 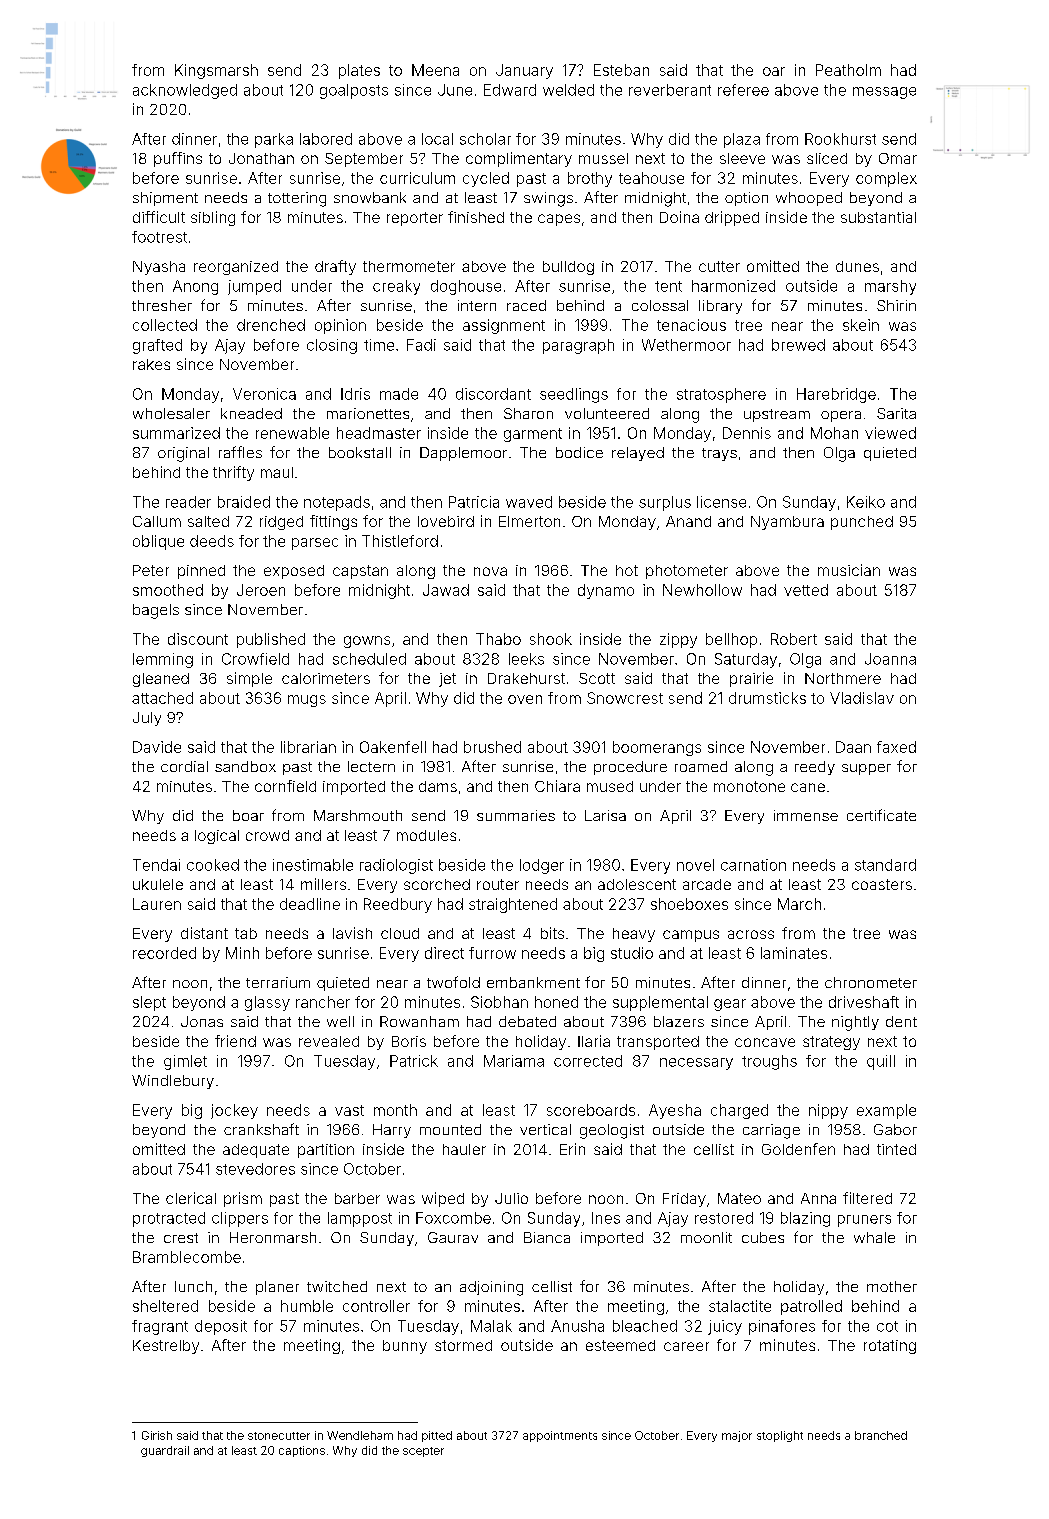 What do you see at coordinates (780, 1436) in the screenshot?
I see `stoplight` at bounding box center [780, 1436].
